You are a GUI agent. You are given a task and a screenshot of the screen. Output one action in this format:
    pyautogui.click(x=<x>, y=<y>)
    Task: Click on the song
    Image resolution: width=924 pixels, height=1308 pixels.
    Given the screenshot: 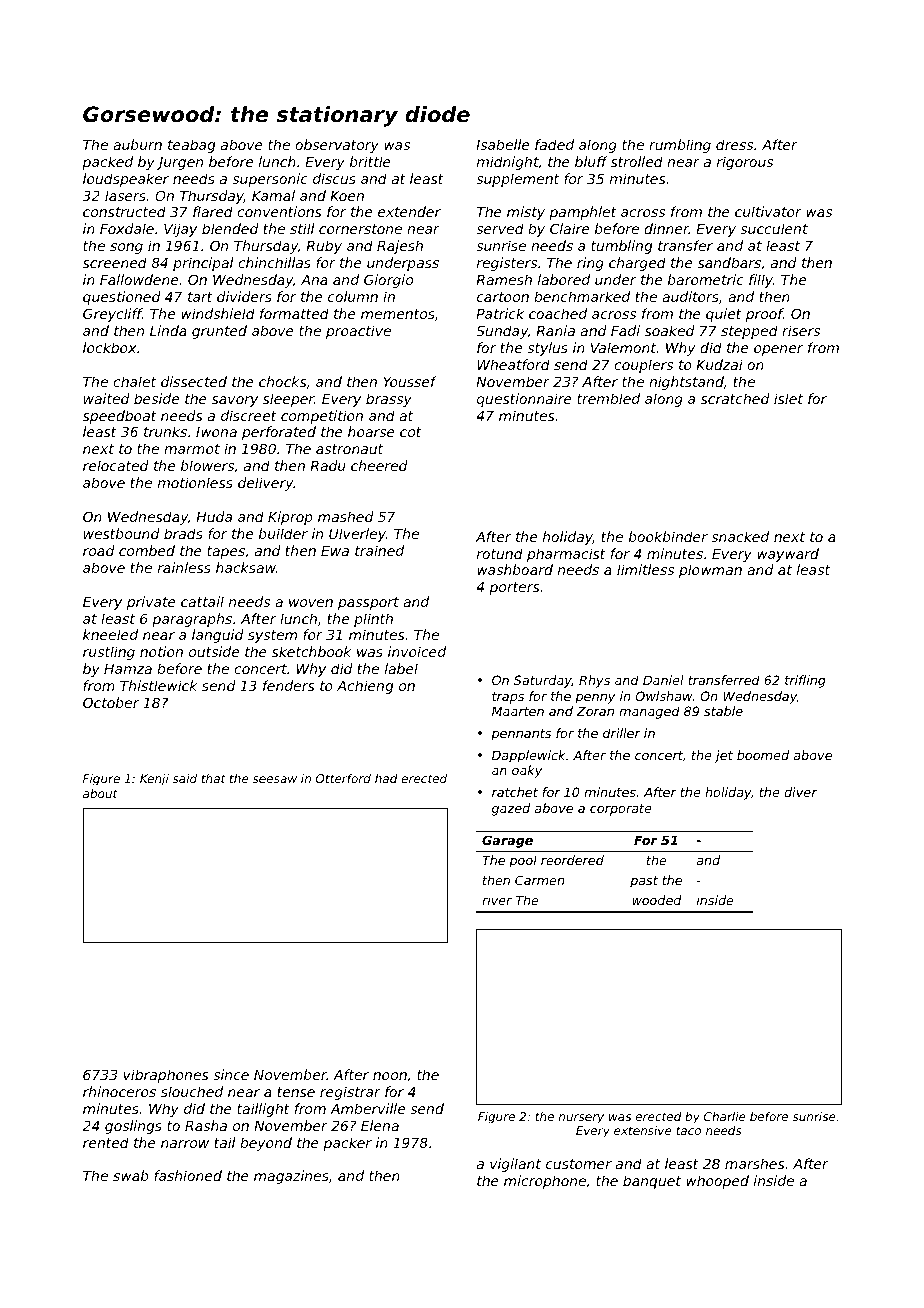 What is the action you would take?
    pyautogui.click(x=126, y=248)
